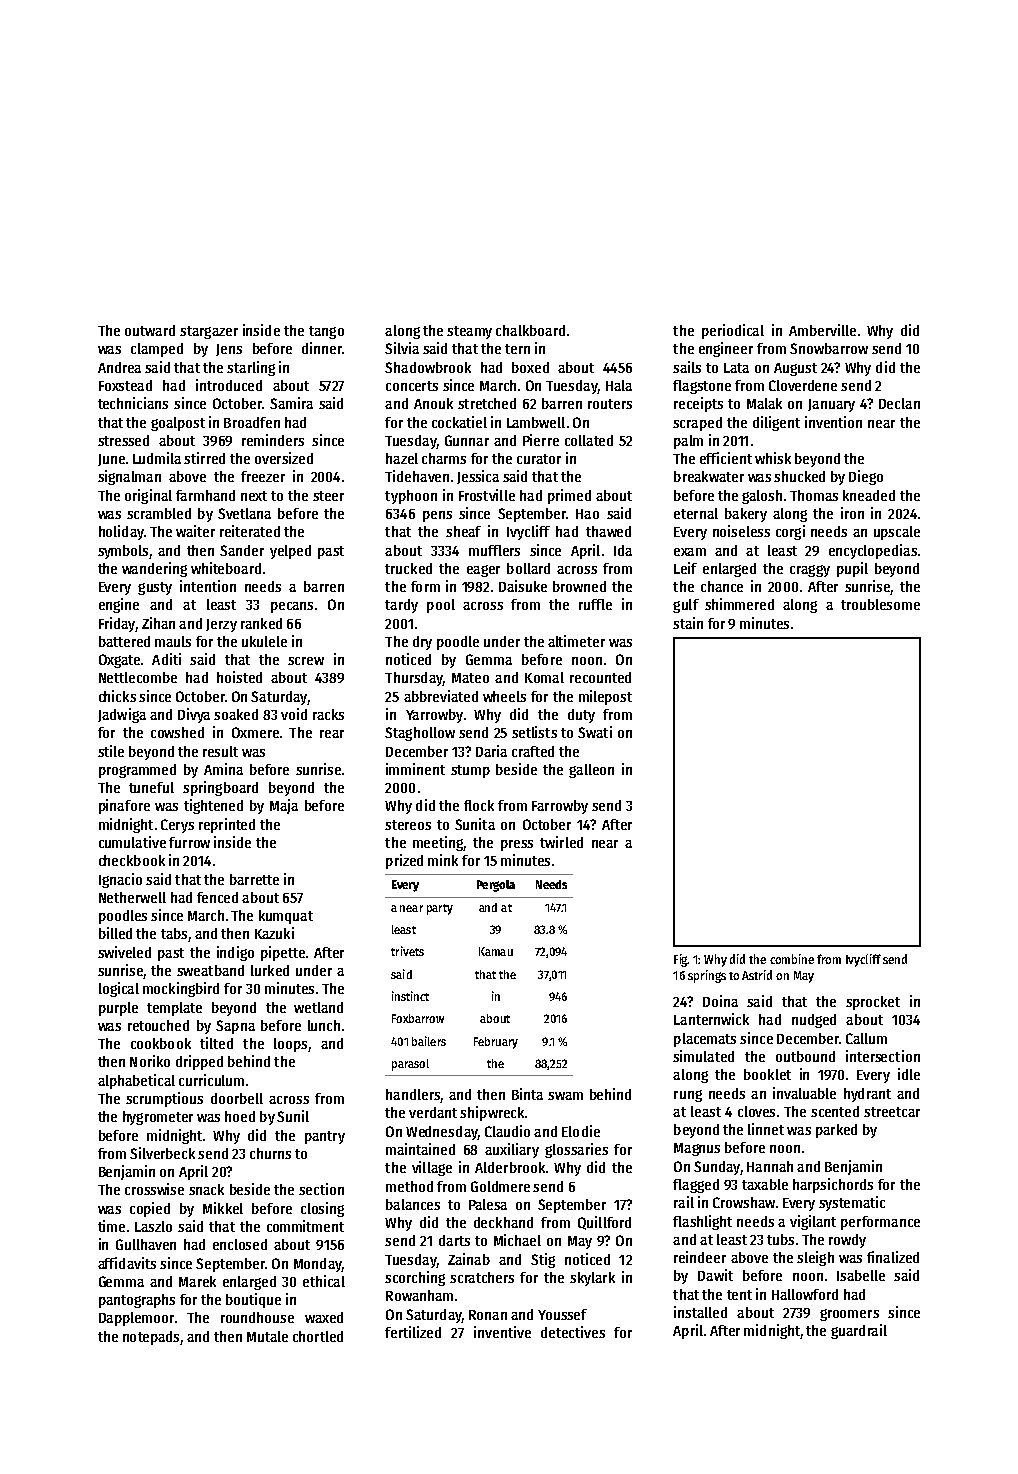  What do you see at coordinates (158, 623) in the page?
I see `Zihan` at bounding box center [158, 623].
